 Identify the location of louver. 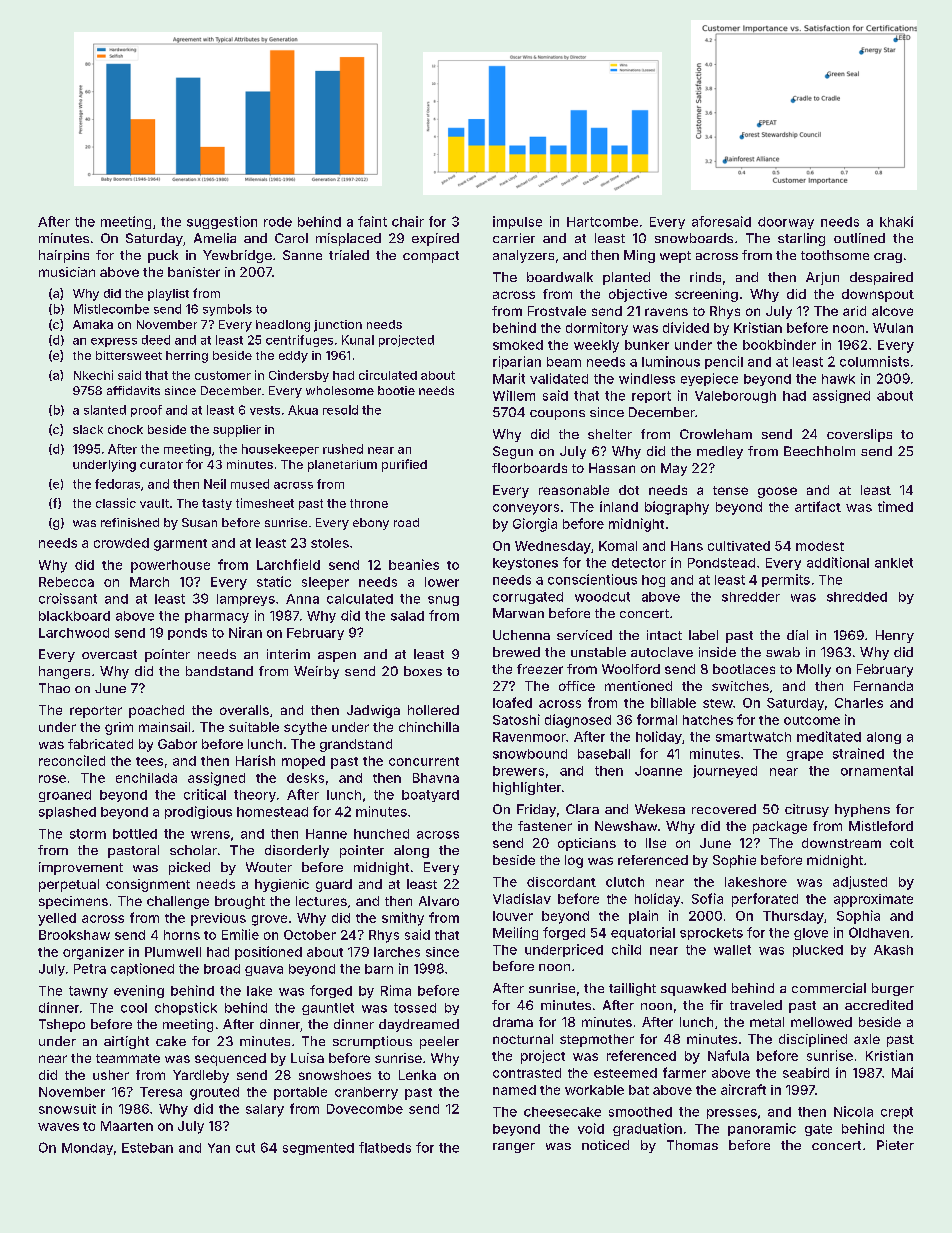
(513, 916).
